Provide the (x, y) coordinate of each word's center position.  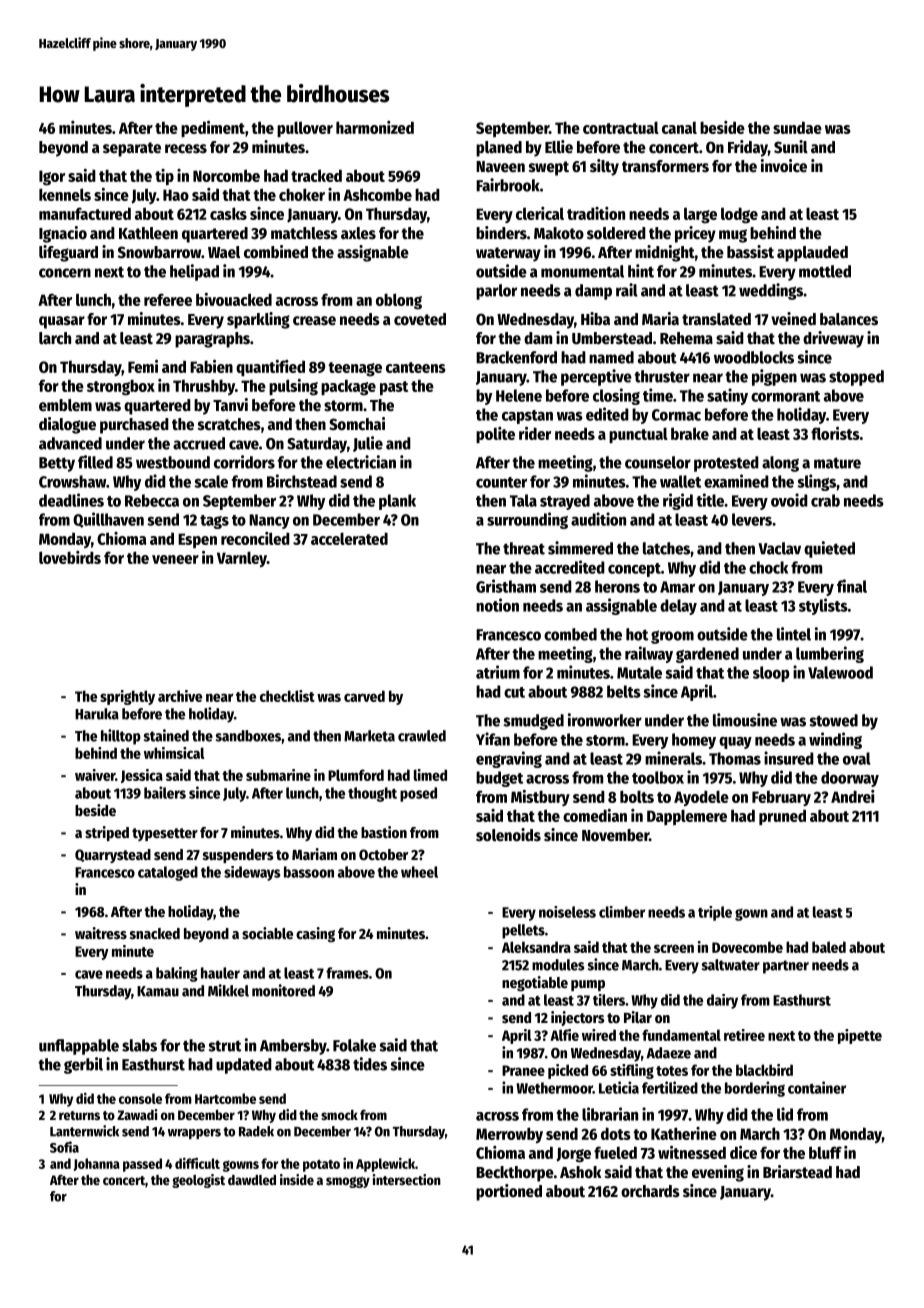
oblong (399, 301)
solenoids (508, 835)
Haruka (97, 714)
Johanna (96, 1164)
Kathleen (148, 233)
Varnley (242, 559)
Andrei (853, 796)
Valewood (840, 672)
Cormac (676, 415)
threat (524, 548)
